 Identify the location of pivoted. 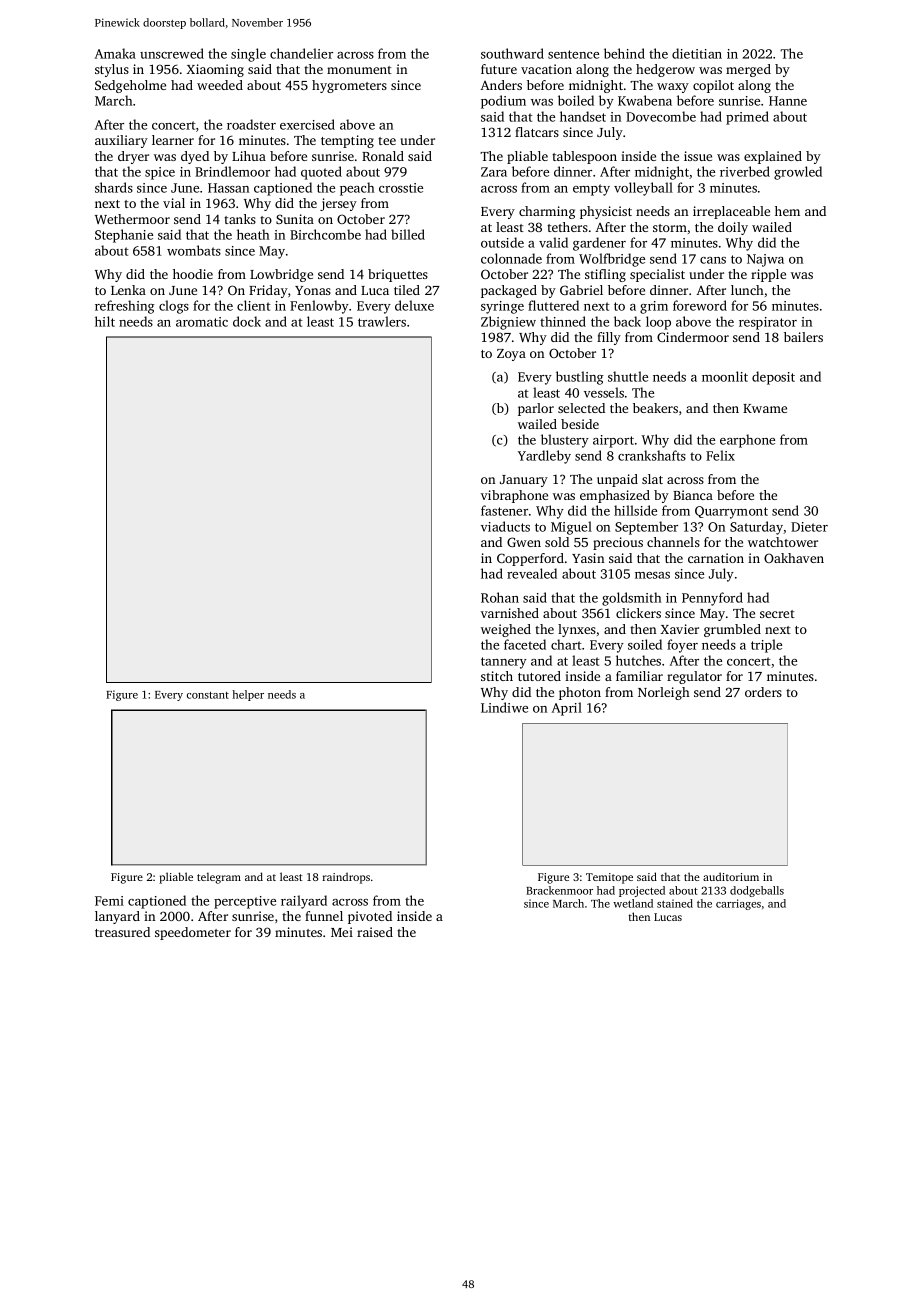
(370, 917).
